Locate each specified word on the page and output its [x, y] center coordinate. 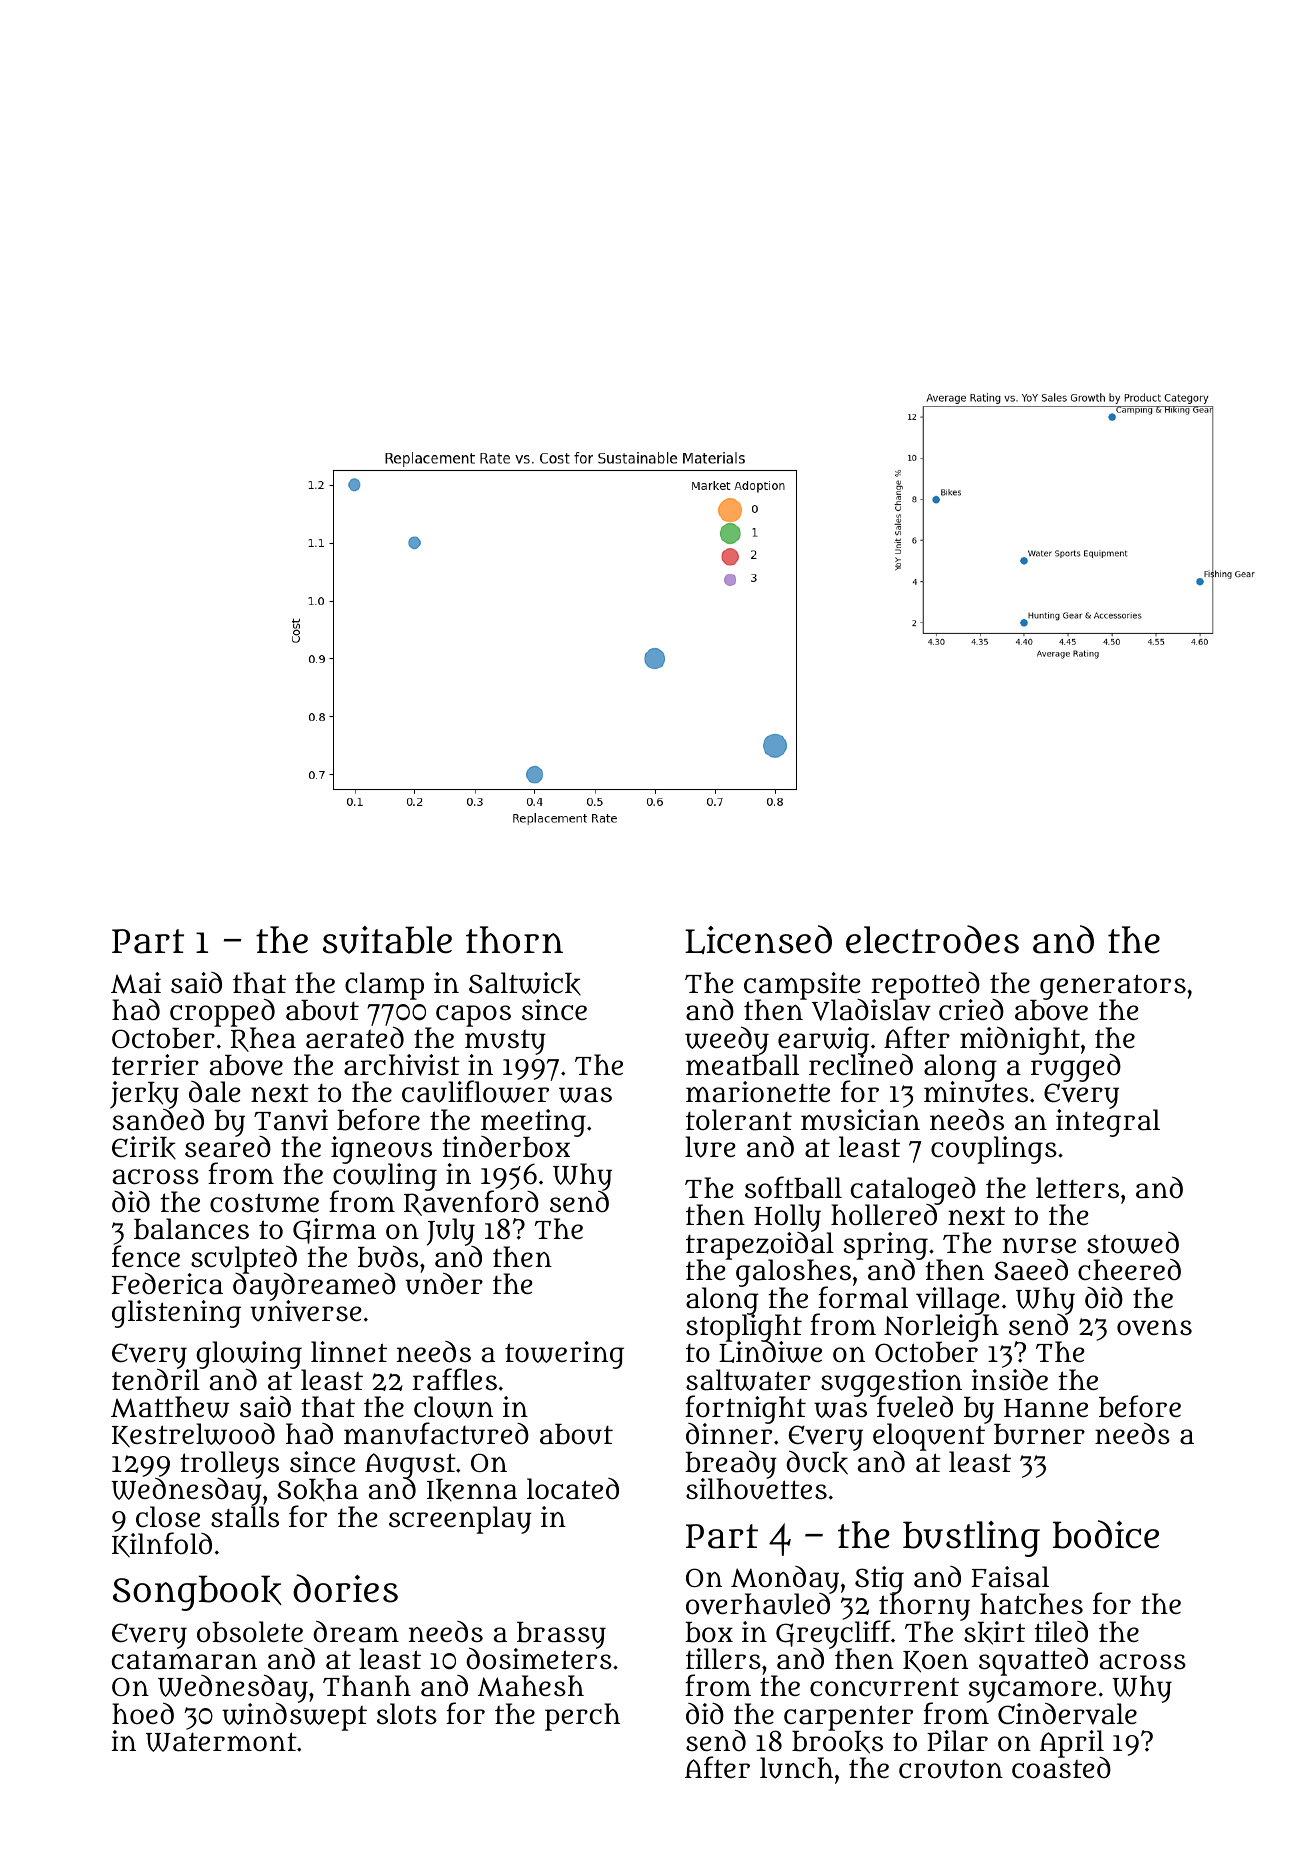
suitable [387, 940]
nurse [1039, 1246]
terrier [155, 1064]
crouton [951, 1769]
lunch [796, 1768]
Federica [167, 1284]
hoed [143, 1713]
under [444, 1284]
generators [1113, 987]
